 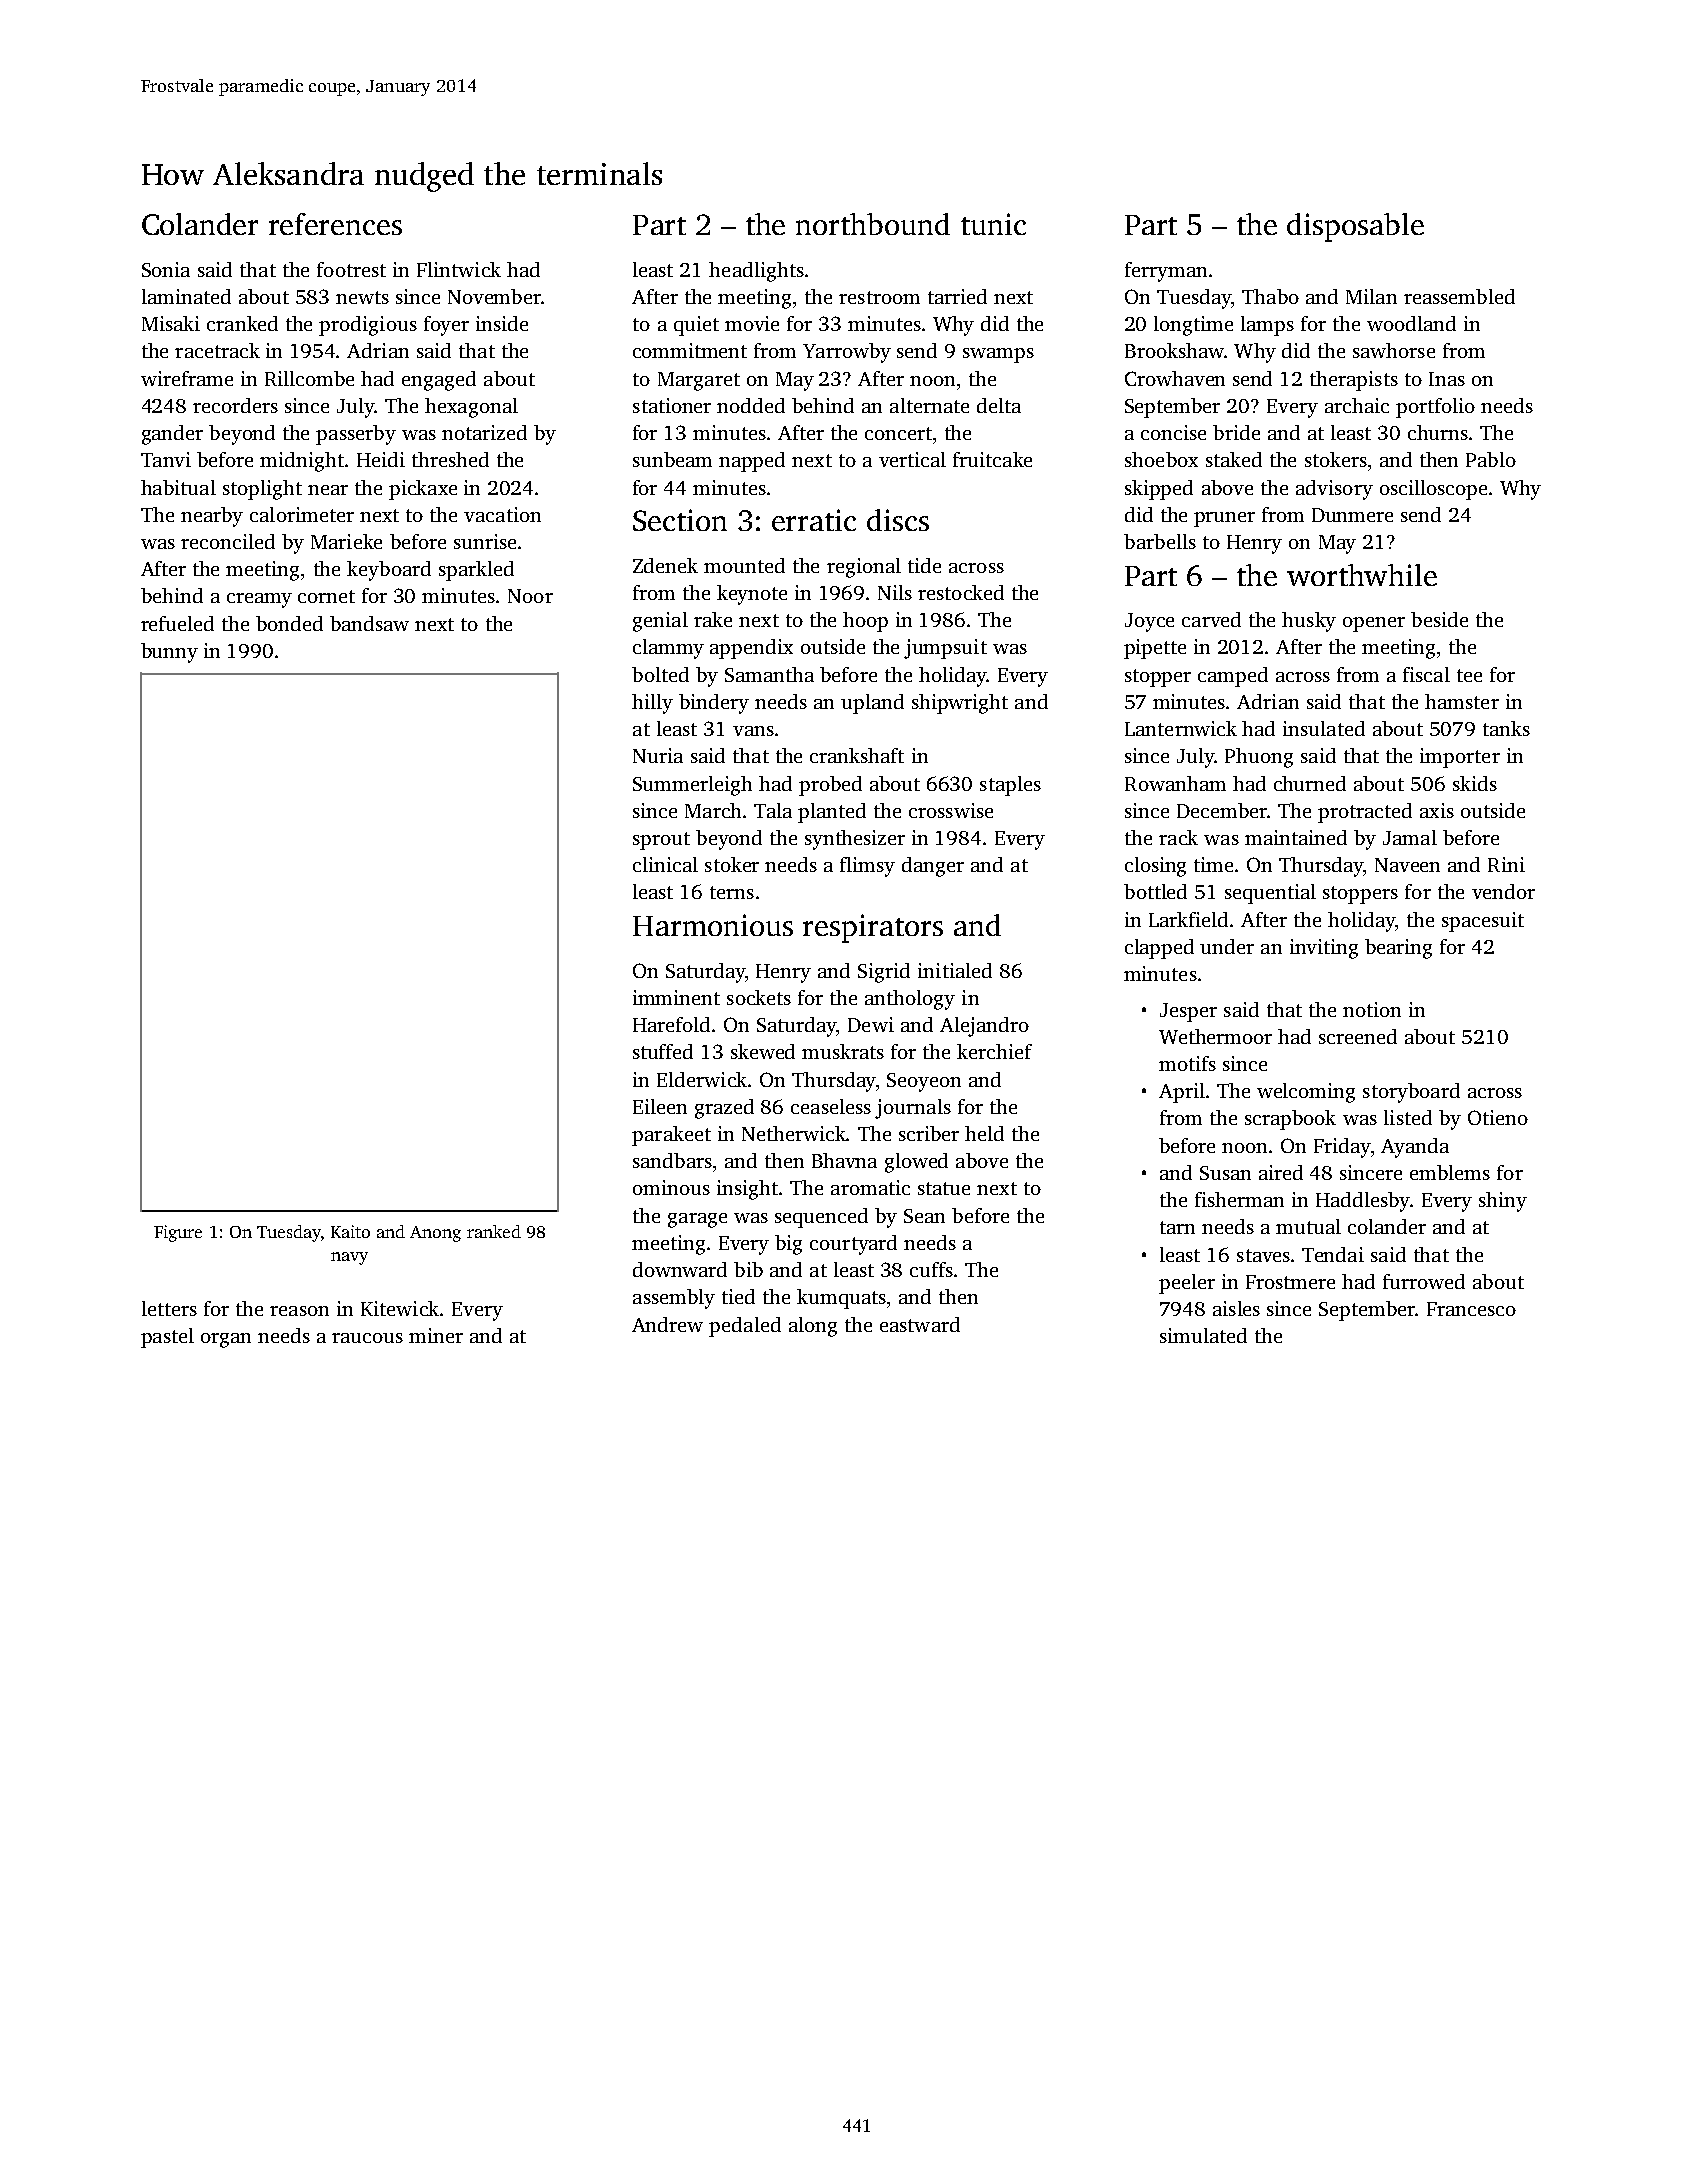 What do you see at coordinates (873, 224) in the image?
I see `northbound` at bounding box center [873, 224].
